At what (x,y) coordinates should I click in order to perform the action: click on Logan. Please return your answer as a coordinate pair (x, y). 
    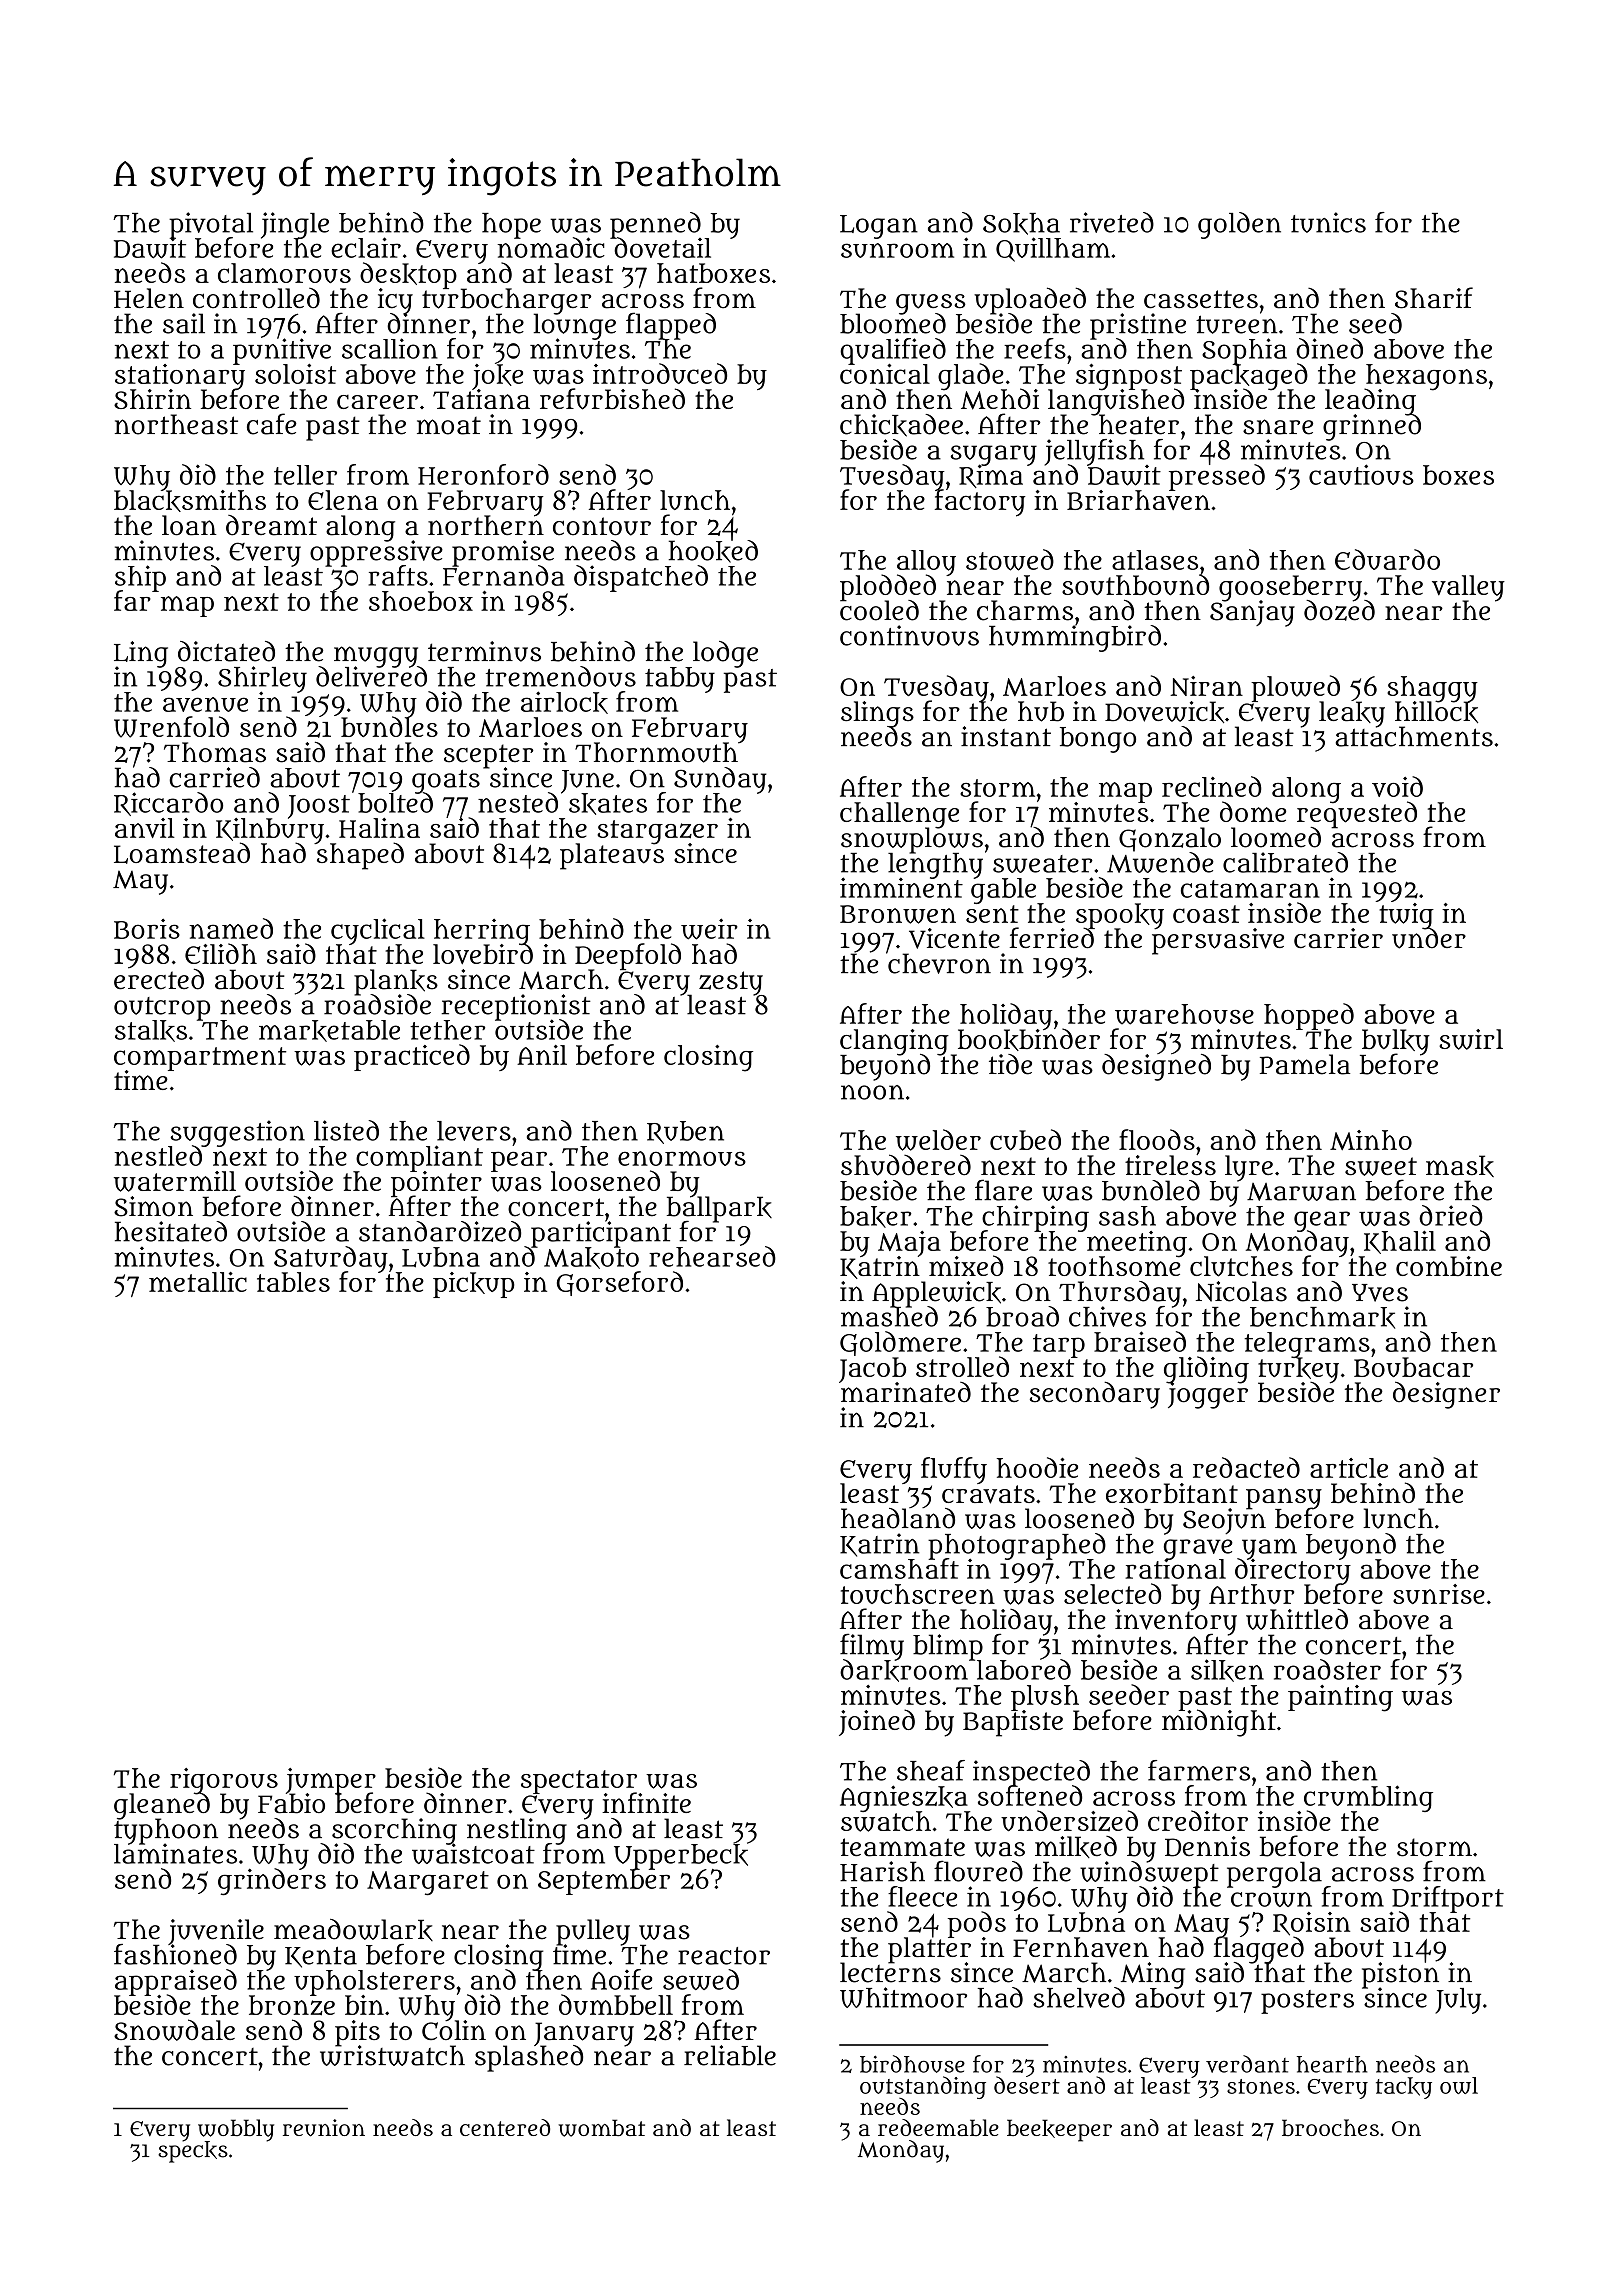
    Looking at the image, I should click on (879, 227).
